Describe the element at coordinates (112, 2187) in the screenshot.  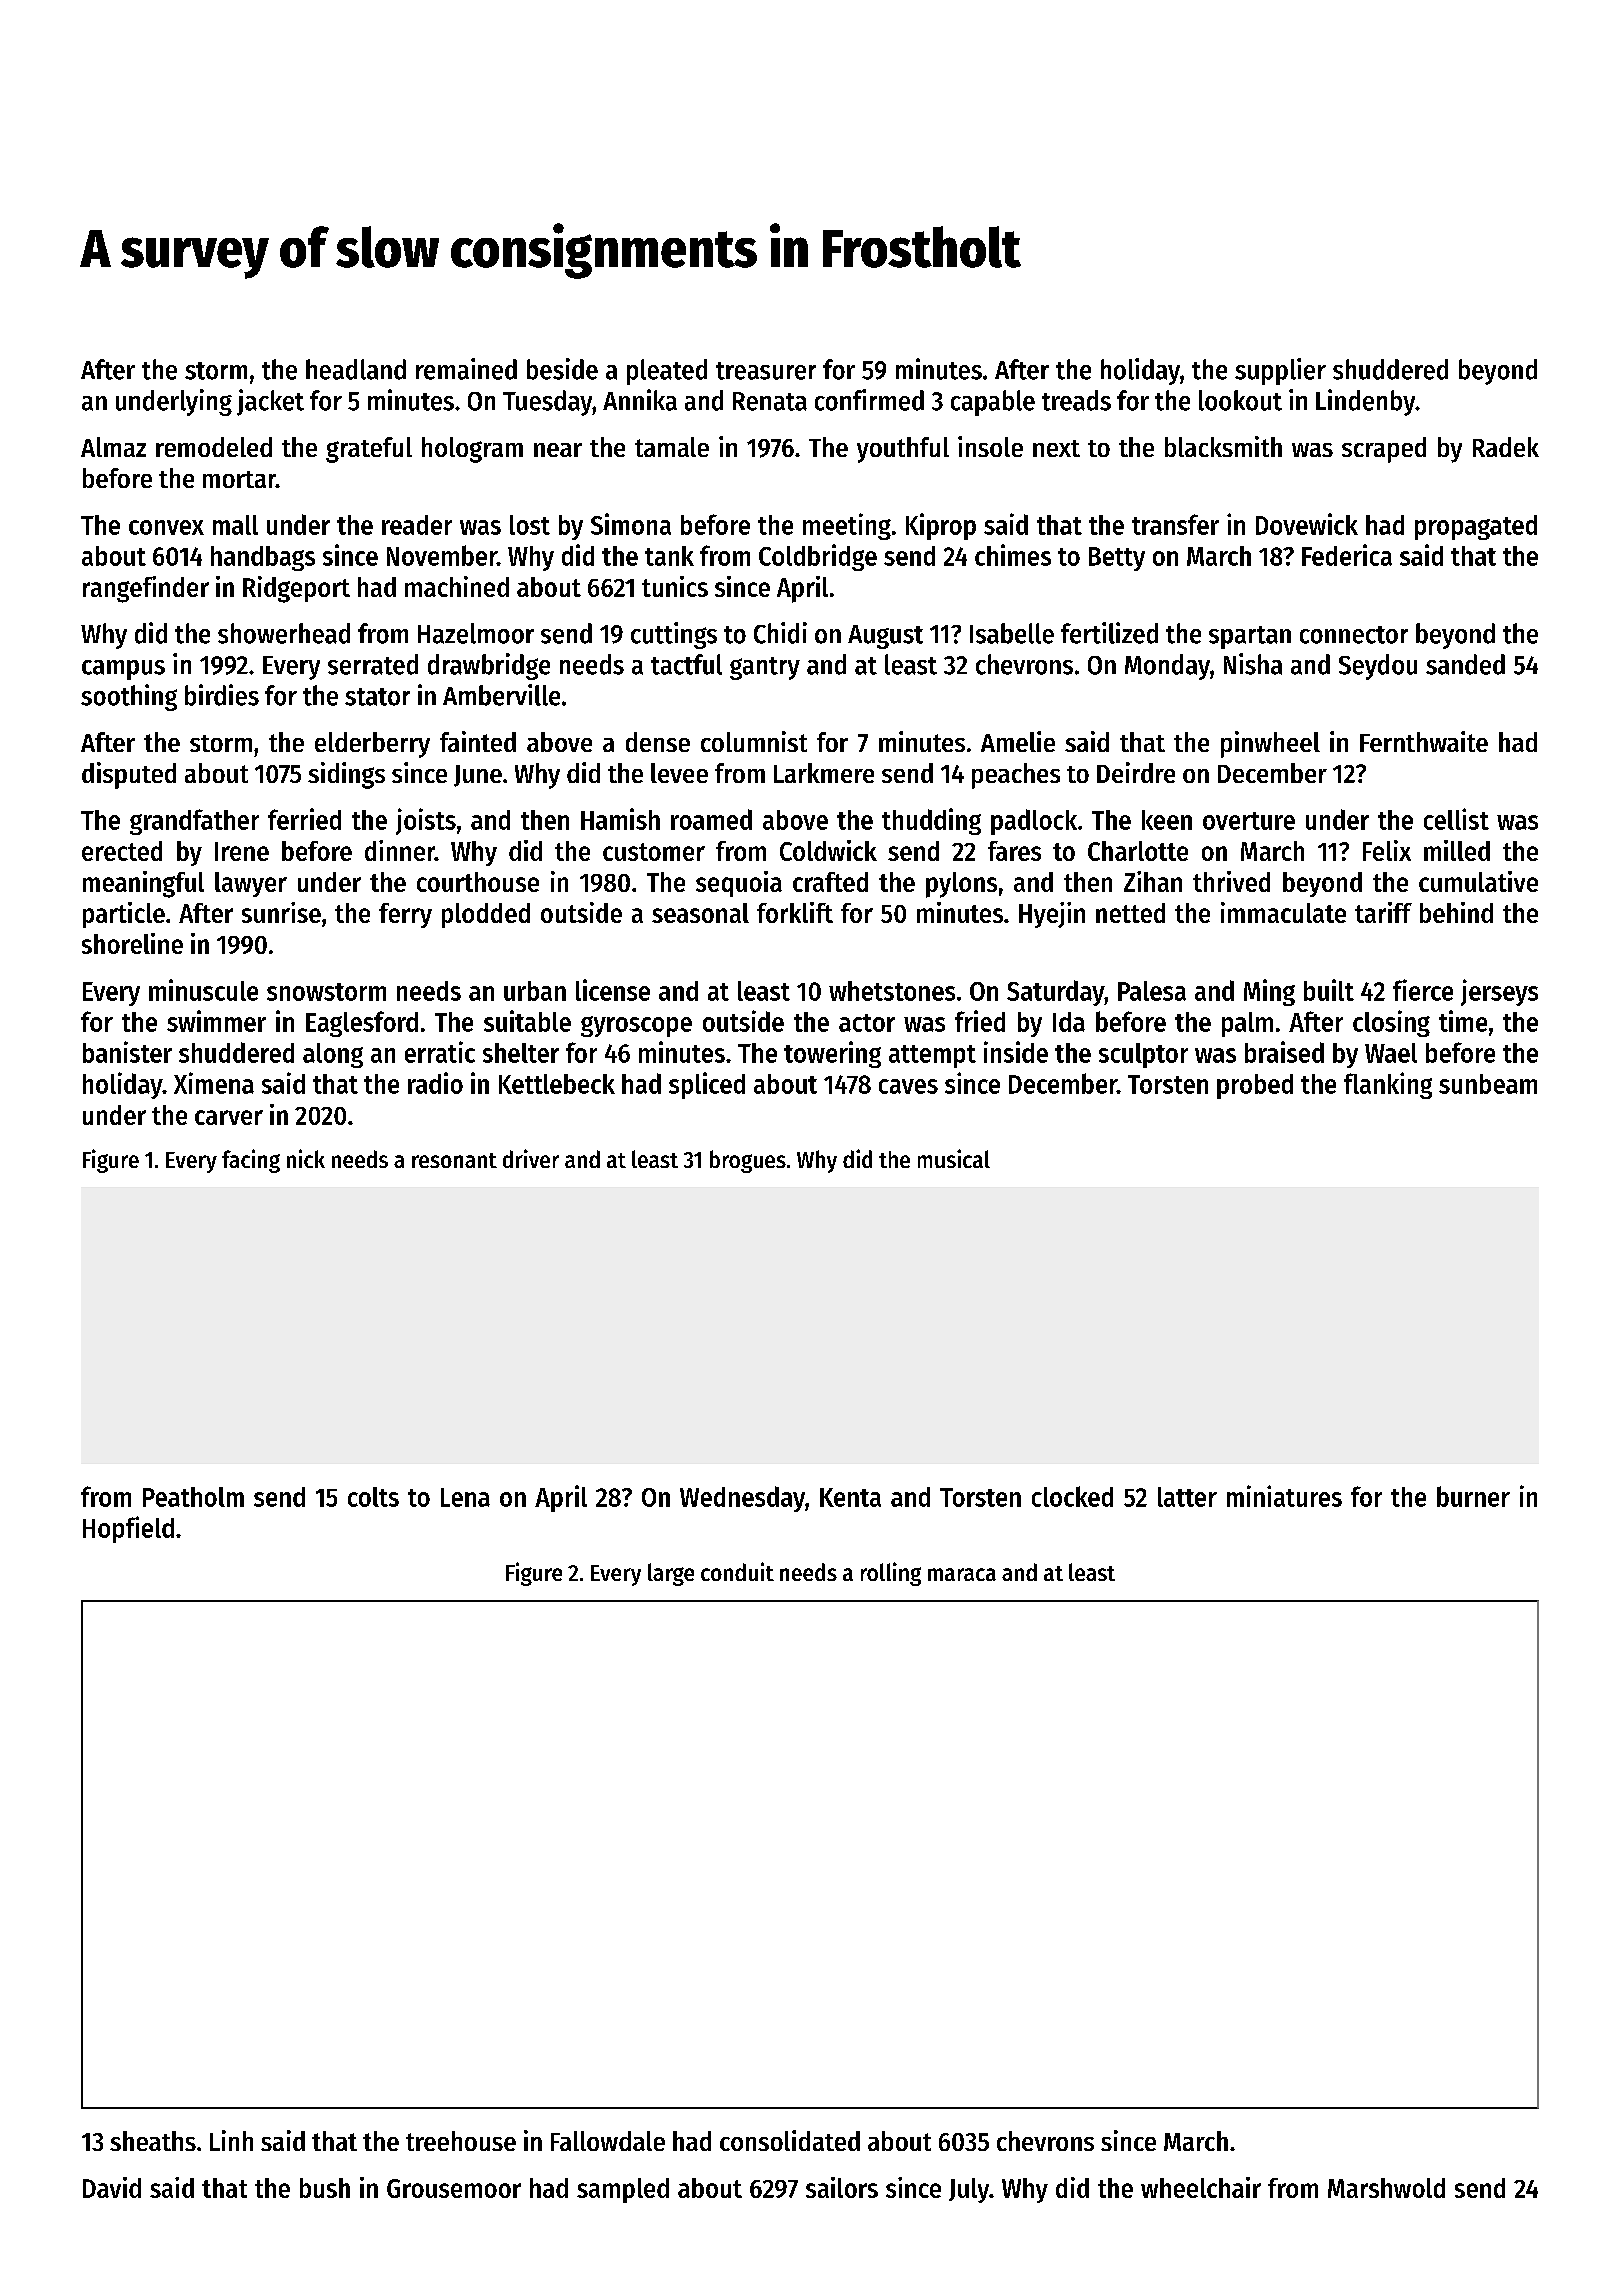
I see `David` at that location.
